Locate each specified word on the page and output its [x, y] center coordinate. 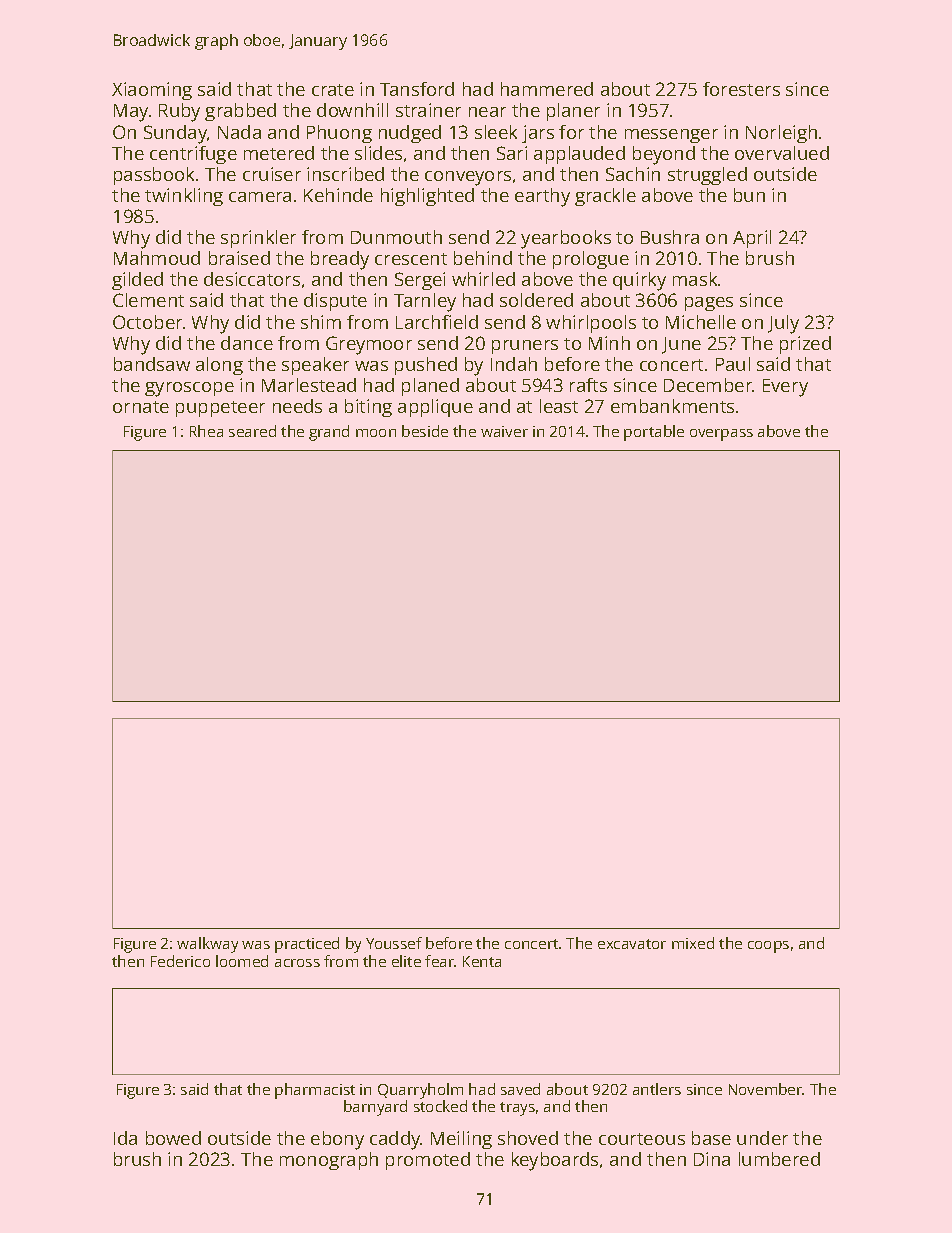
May [131, 113]
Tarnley [425, 302]
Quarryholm [420, 1091]
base [711, 1138]
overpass [721, 435]
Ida [125, 1138]
